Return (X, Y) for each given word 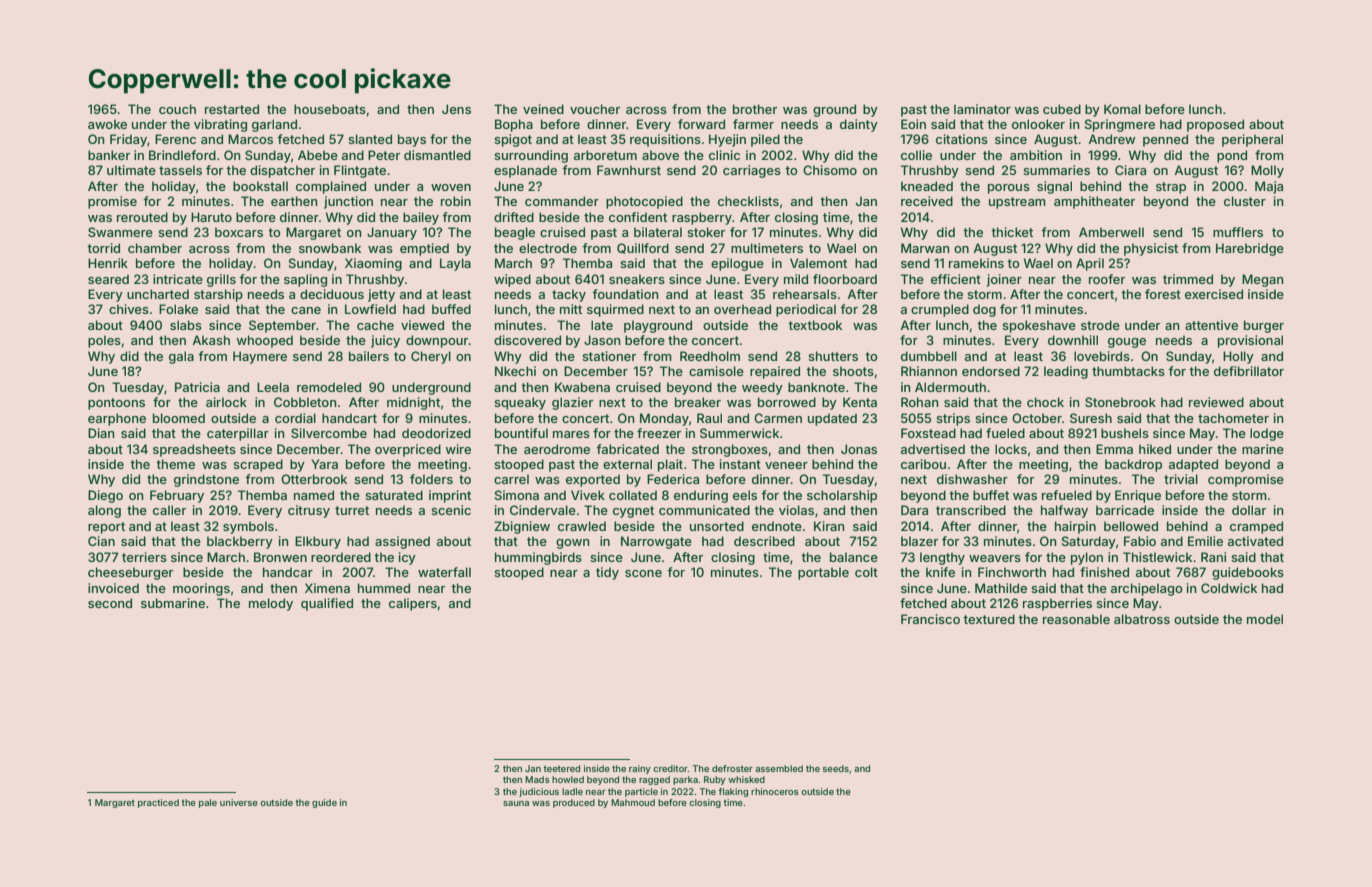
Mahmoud (633, 802)
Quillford (643, 248)
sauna (516, 803)
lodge (1267, 434)
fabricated (627, 449)
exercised (1214, 294)
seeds (836, 768)
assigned (402, 542)
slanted (370, 139)
